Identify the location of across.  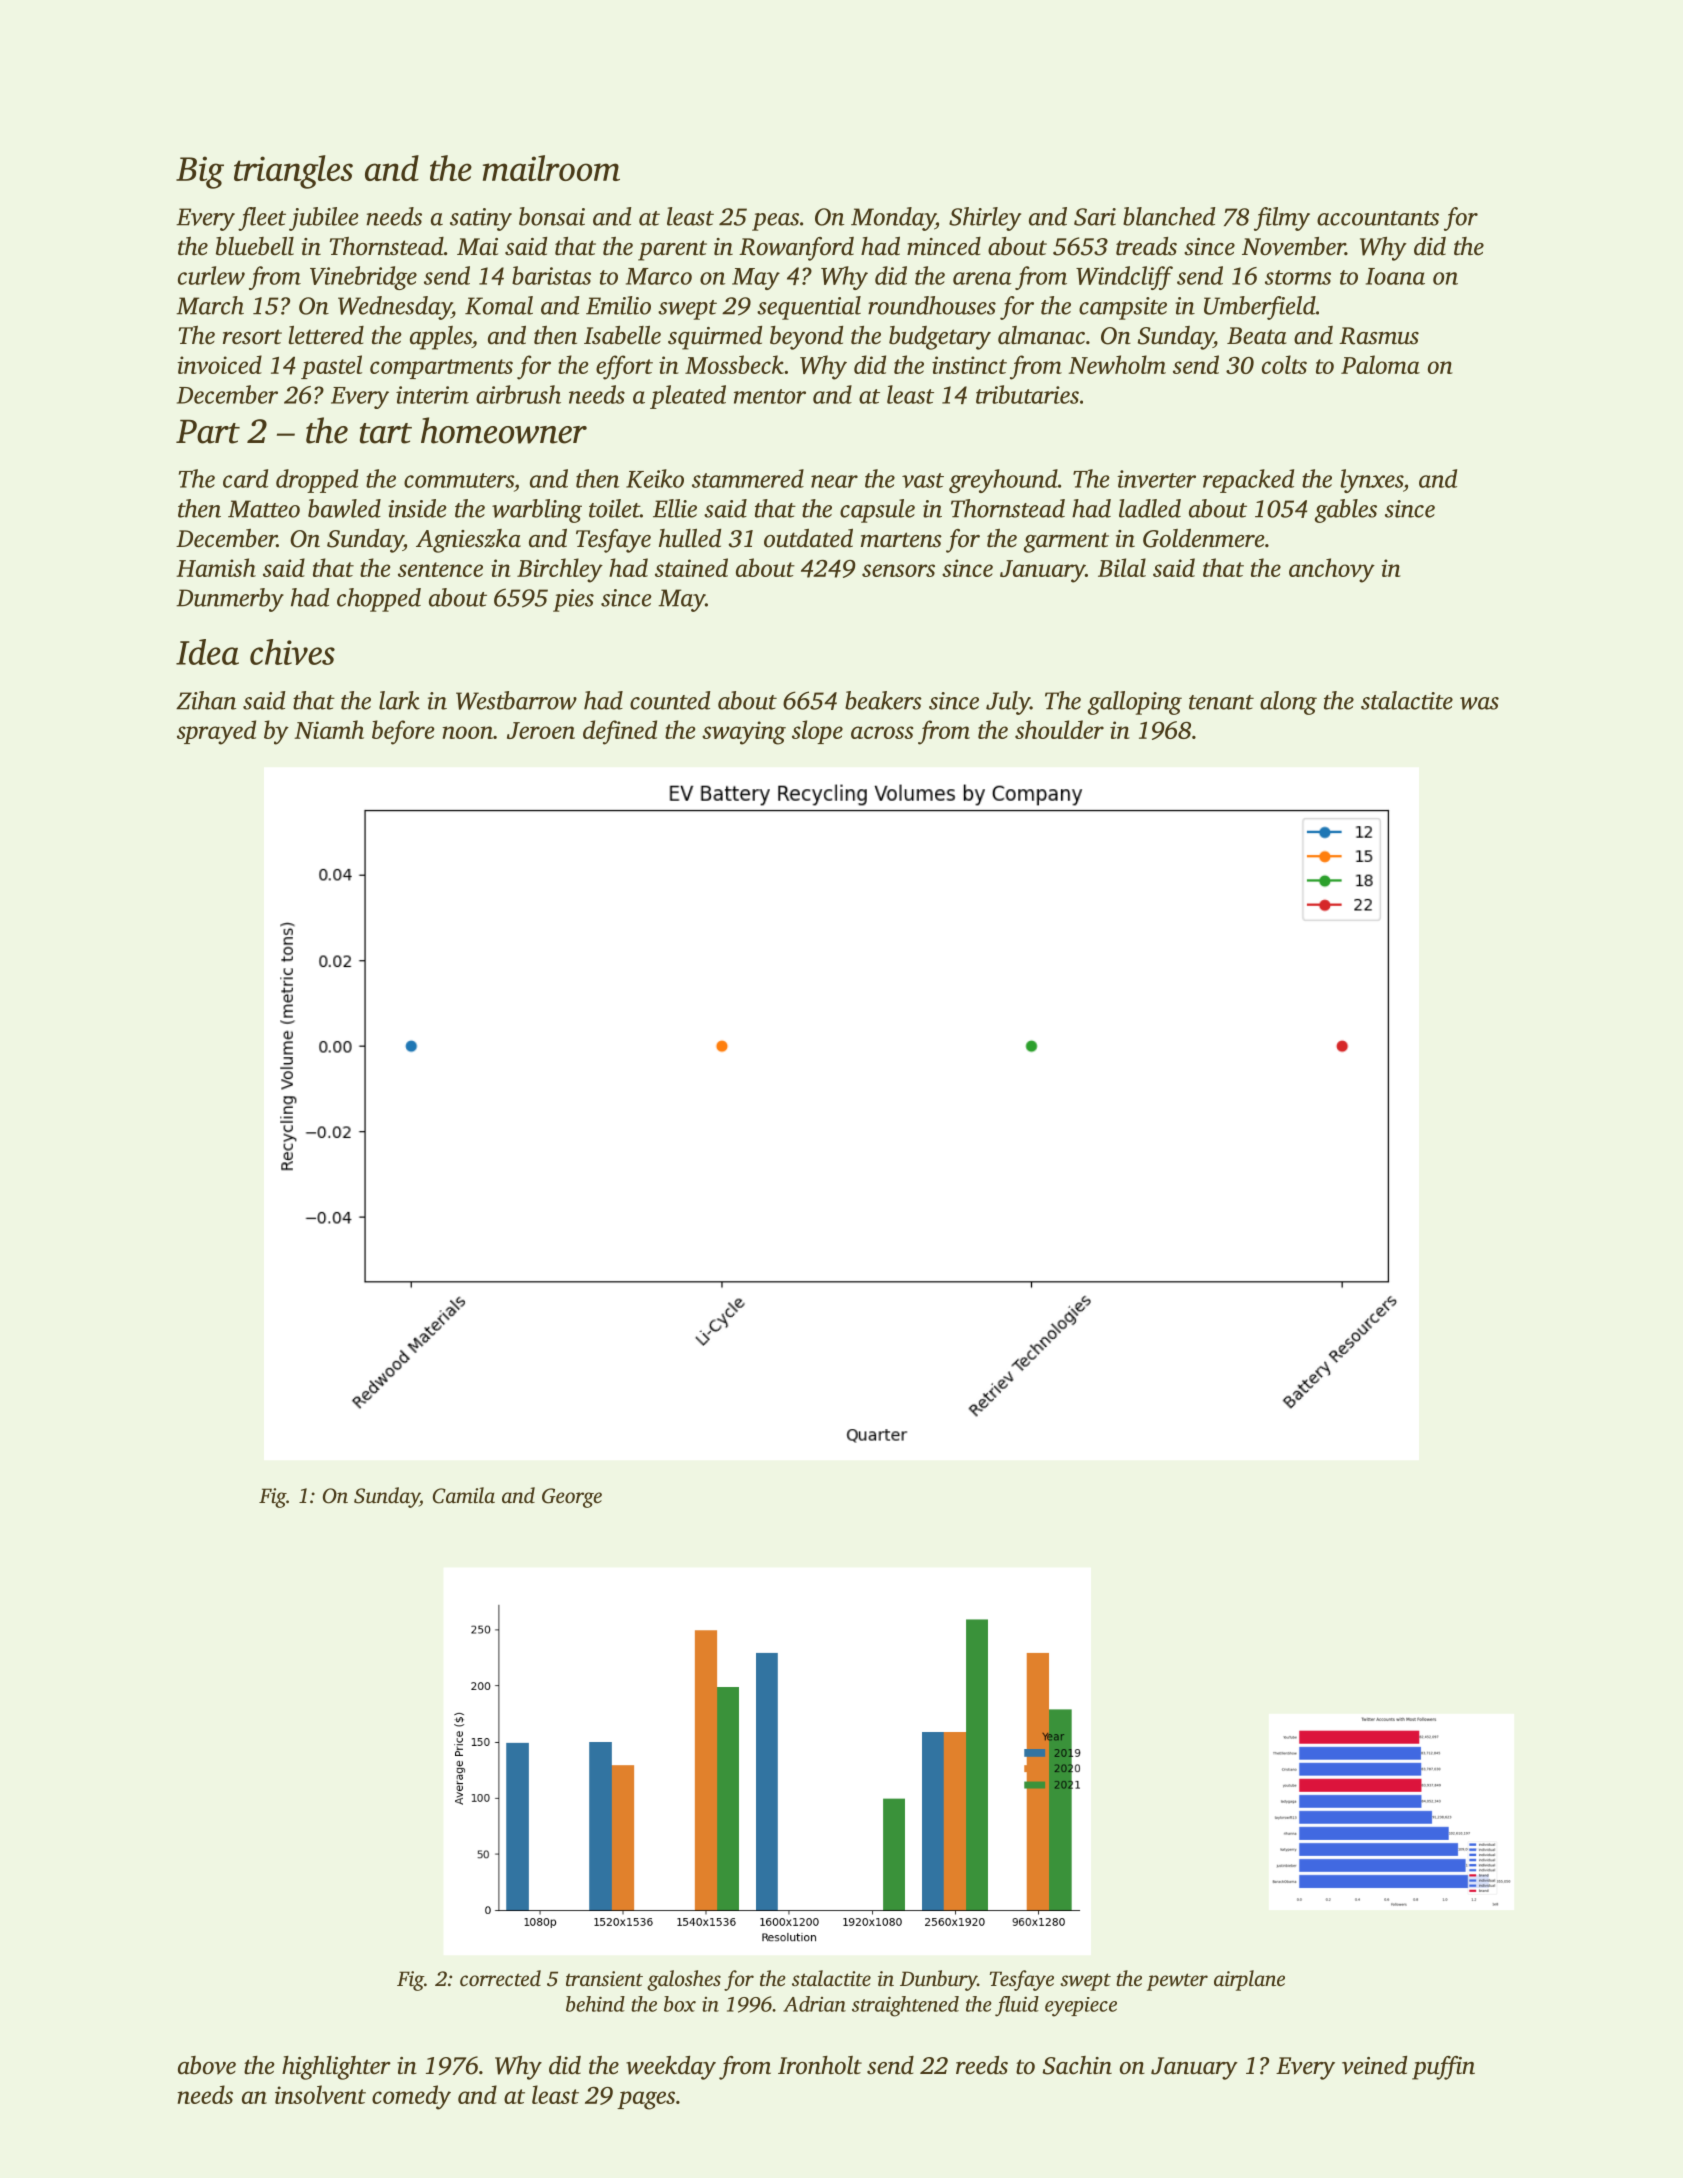
(882, 732).
